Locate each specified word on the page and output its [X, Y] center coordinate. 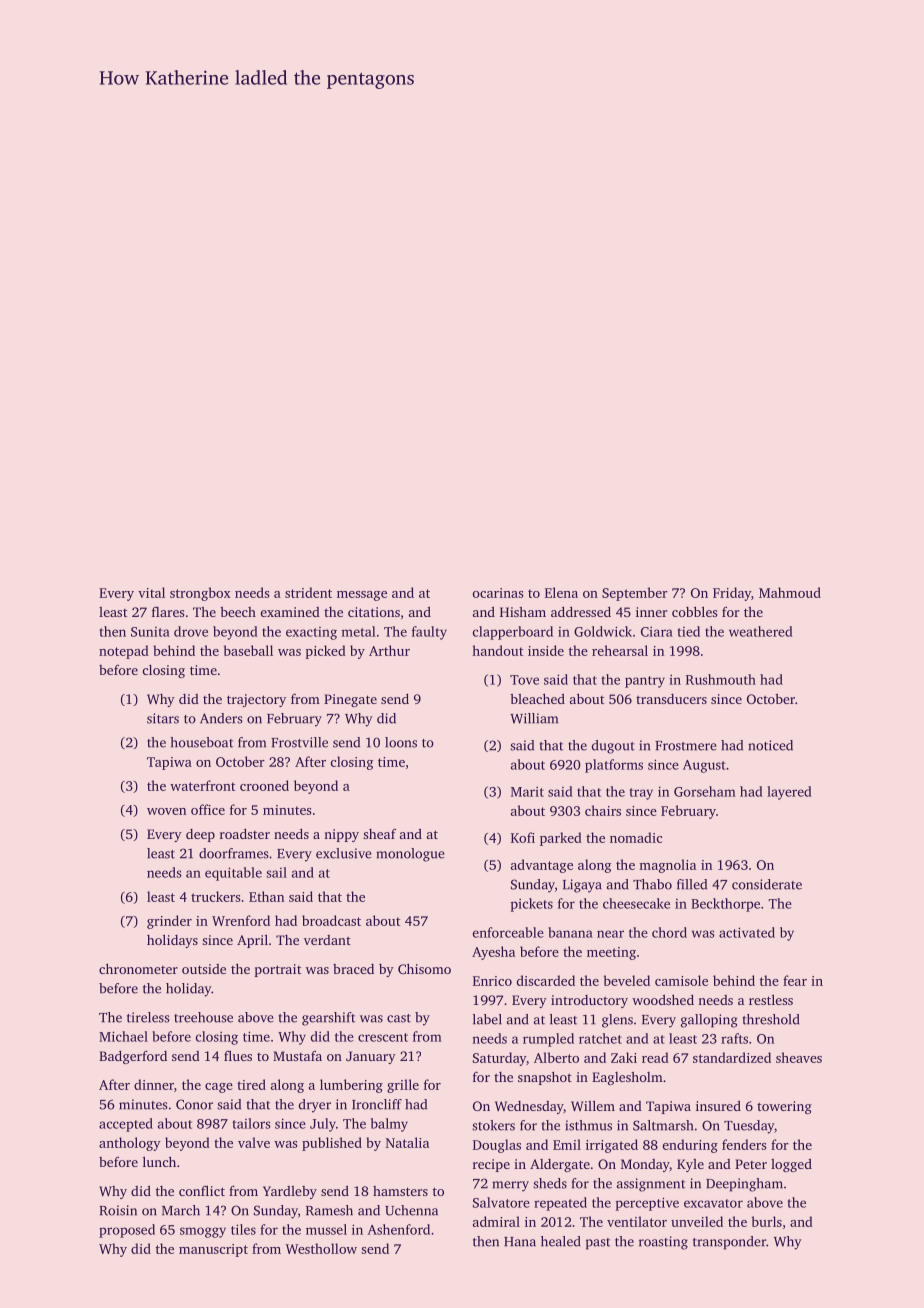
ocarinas [498, 593]
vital [151, 592]
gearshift [328, 1019]
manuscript [213, 1250]
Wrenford [241, 920]
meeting [611, 953]
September [635, 594]
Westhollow [321, 1248]
